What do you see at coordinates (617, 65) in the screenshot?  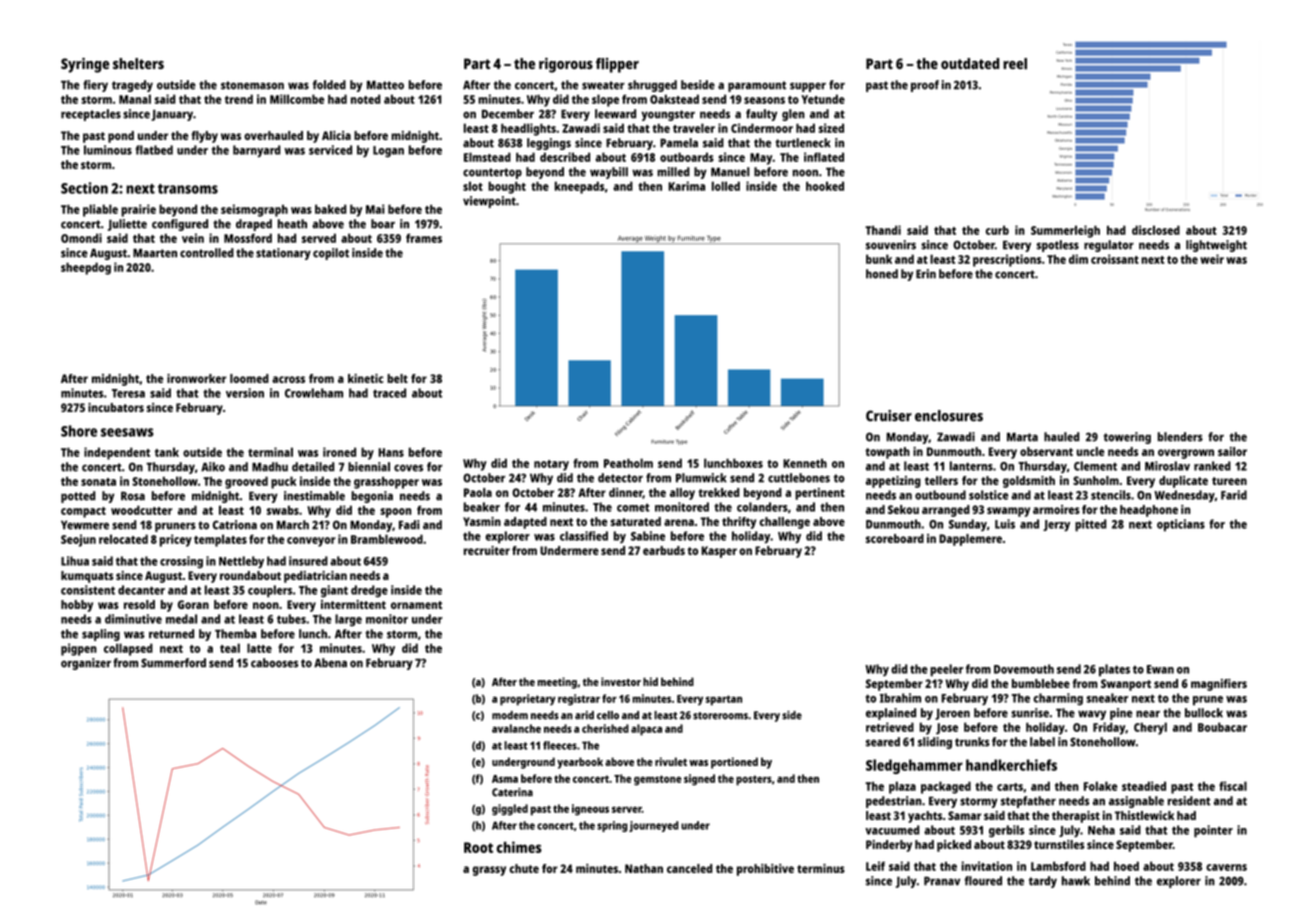 I see `flipper` at bounding box center [617, 65].
